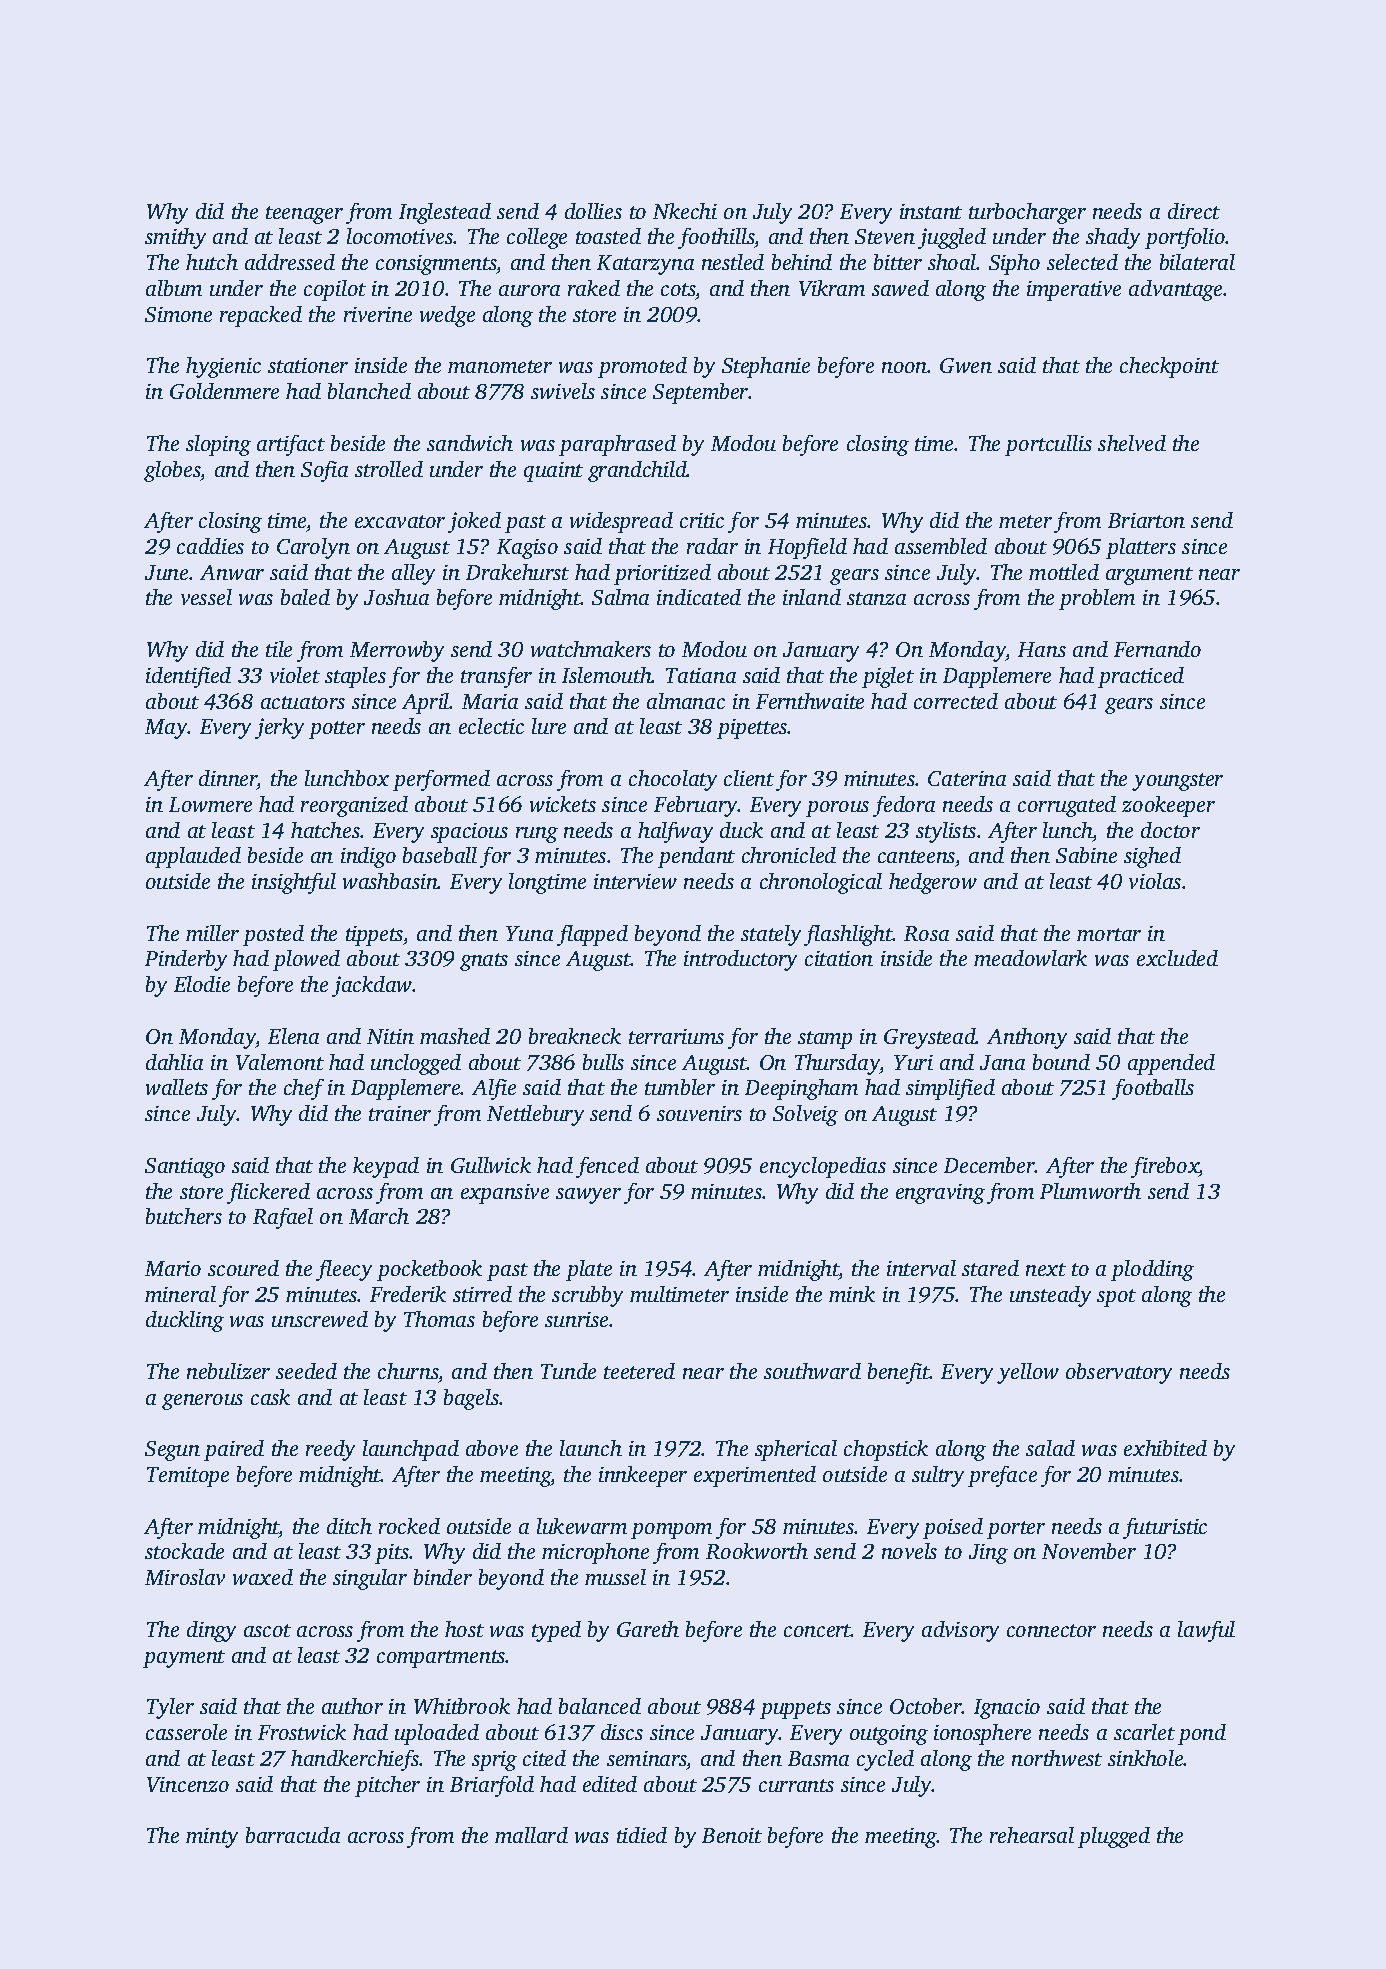 The image size is (1386, 1969). Describe the element at coordinates (930, 1038) in the screenshot. I see `Greystead` at that location.
